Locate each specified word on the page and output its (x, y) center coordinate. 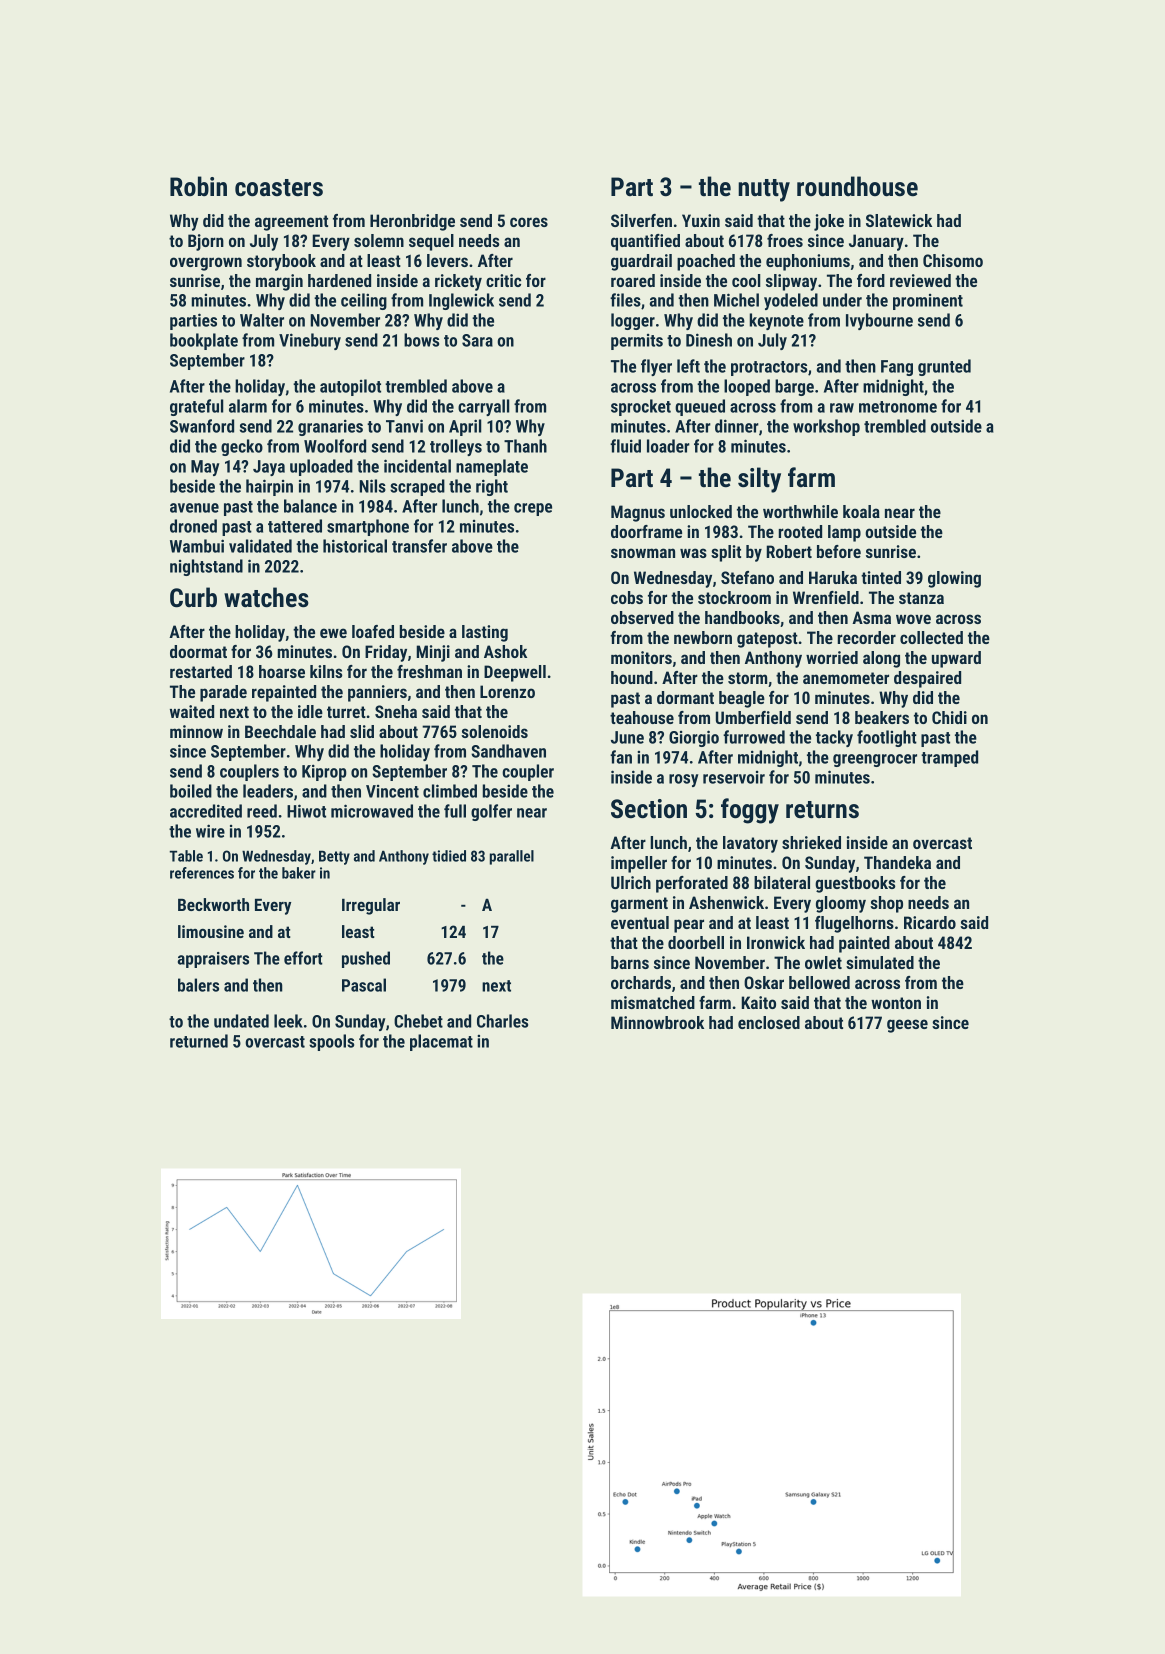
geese (907, 1026)
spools (331, 1042)
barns (630, 962)
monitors (641, 657)
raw (842, 408)
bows (421, 340)
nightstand (206, 567)
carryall (483, 407)
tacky (834, 738)
